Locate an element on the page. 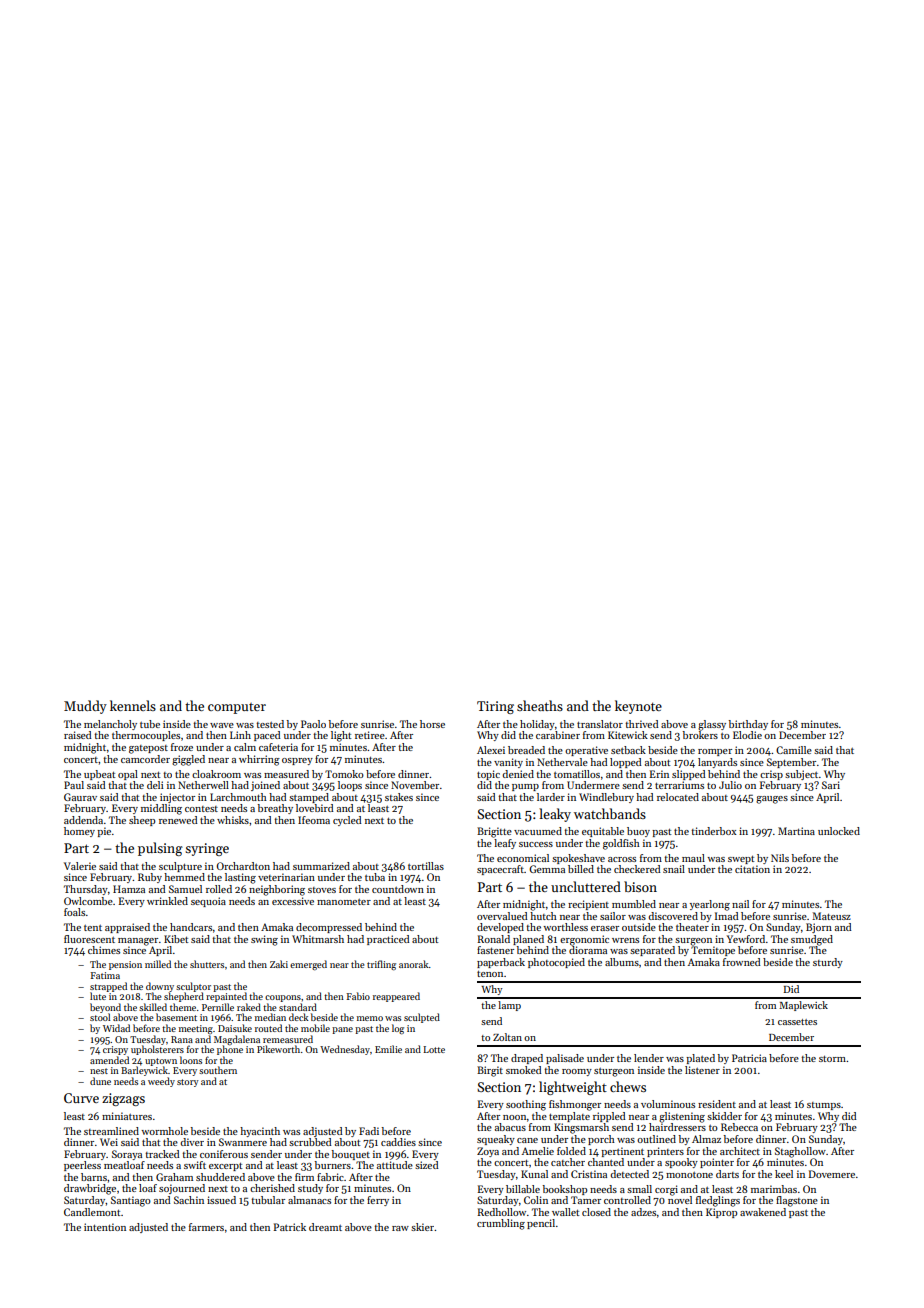 The width and height of the page is (924, 1308). leaky is located at coordinates (555, 815).
